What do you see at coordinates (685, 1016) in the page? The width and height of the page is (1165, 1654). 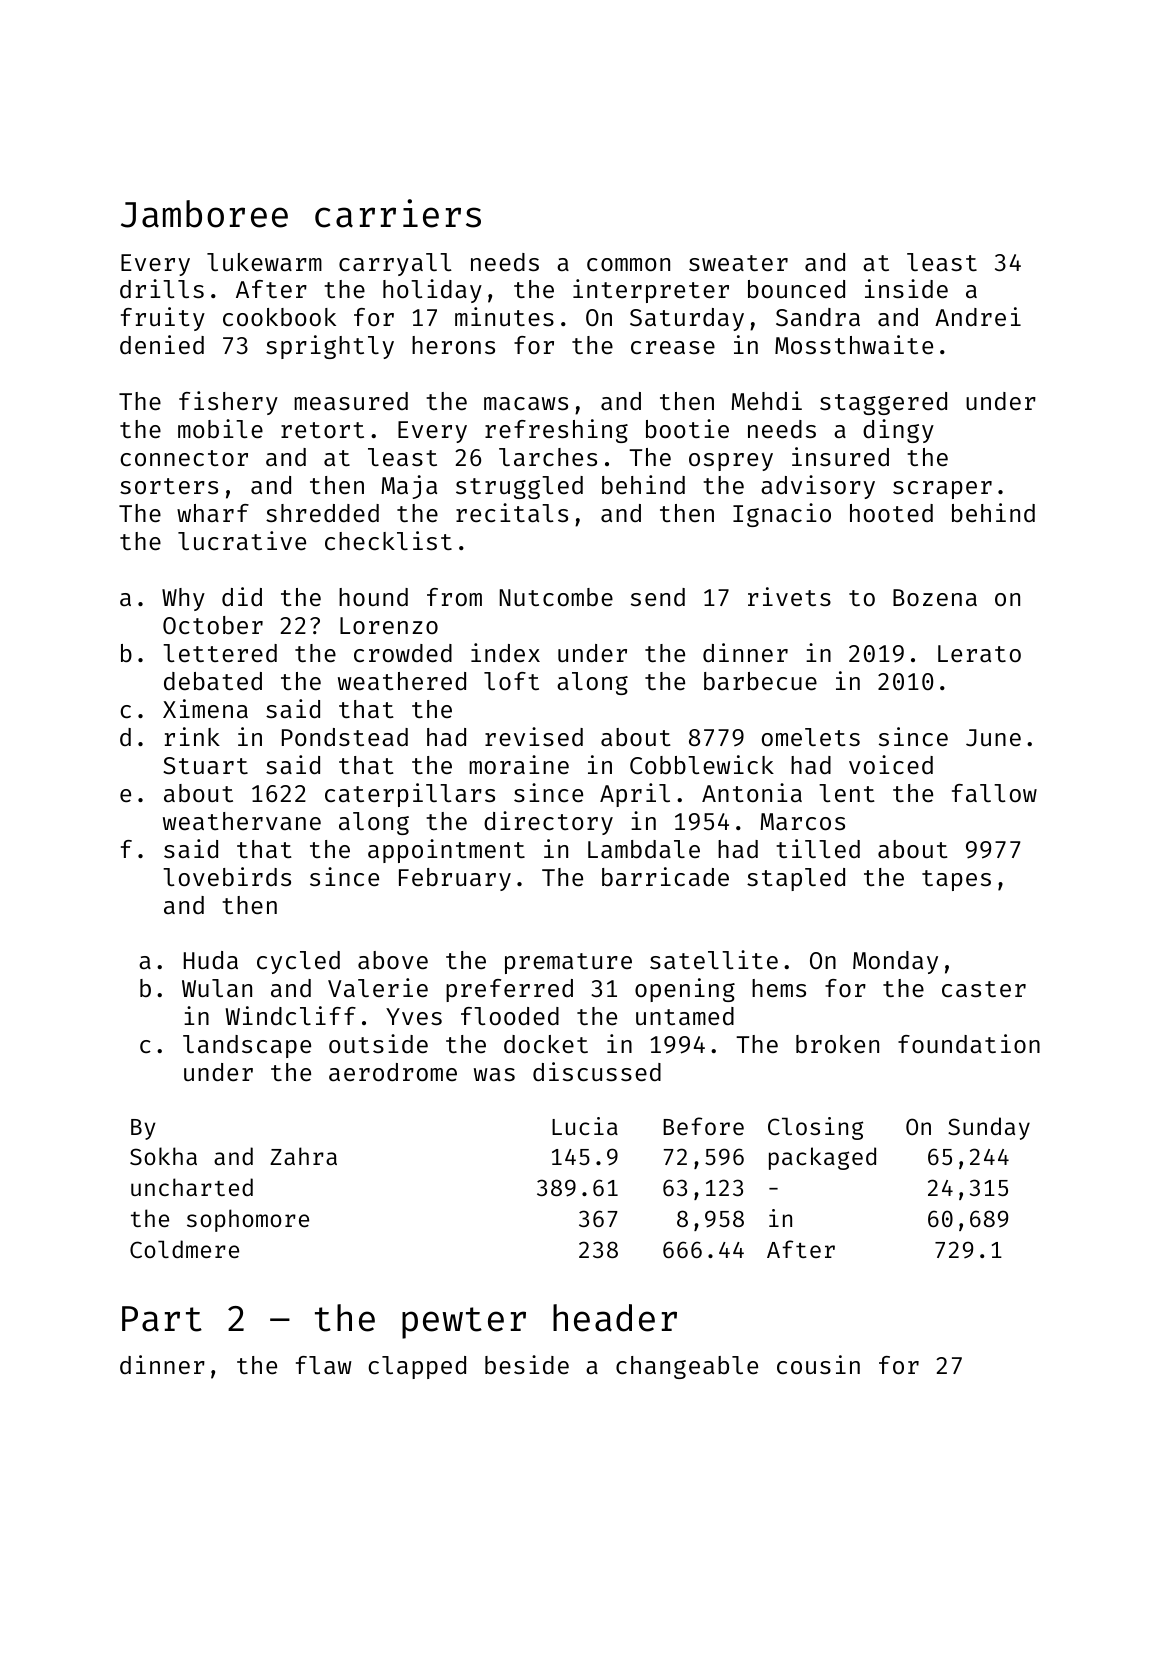 I see `untamed` at bounding box center [685, 1016].
